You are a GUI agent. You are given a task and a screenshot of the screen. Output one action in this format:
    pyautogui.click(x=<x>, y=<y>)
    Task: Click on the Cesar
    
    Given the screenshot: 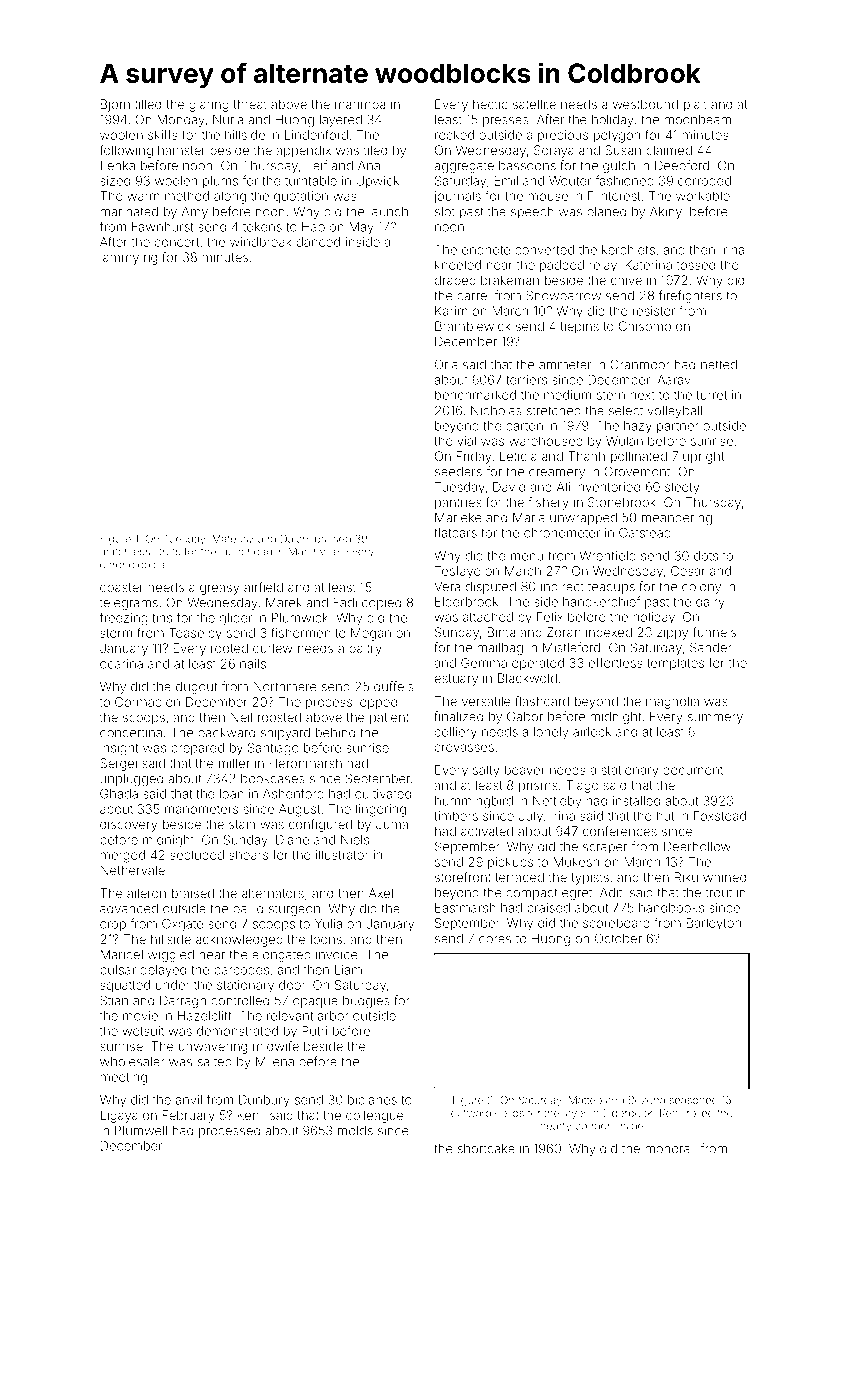 What is the action you would take?
    pyautogui.click(x=688, y=571)
